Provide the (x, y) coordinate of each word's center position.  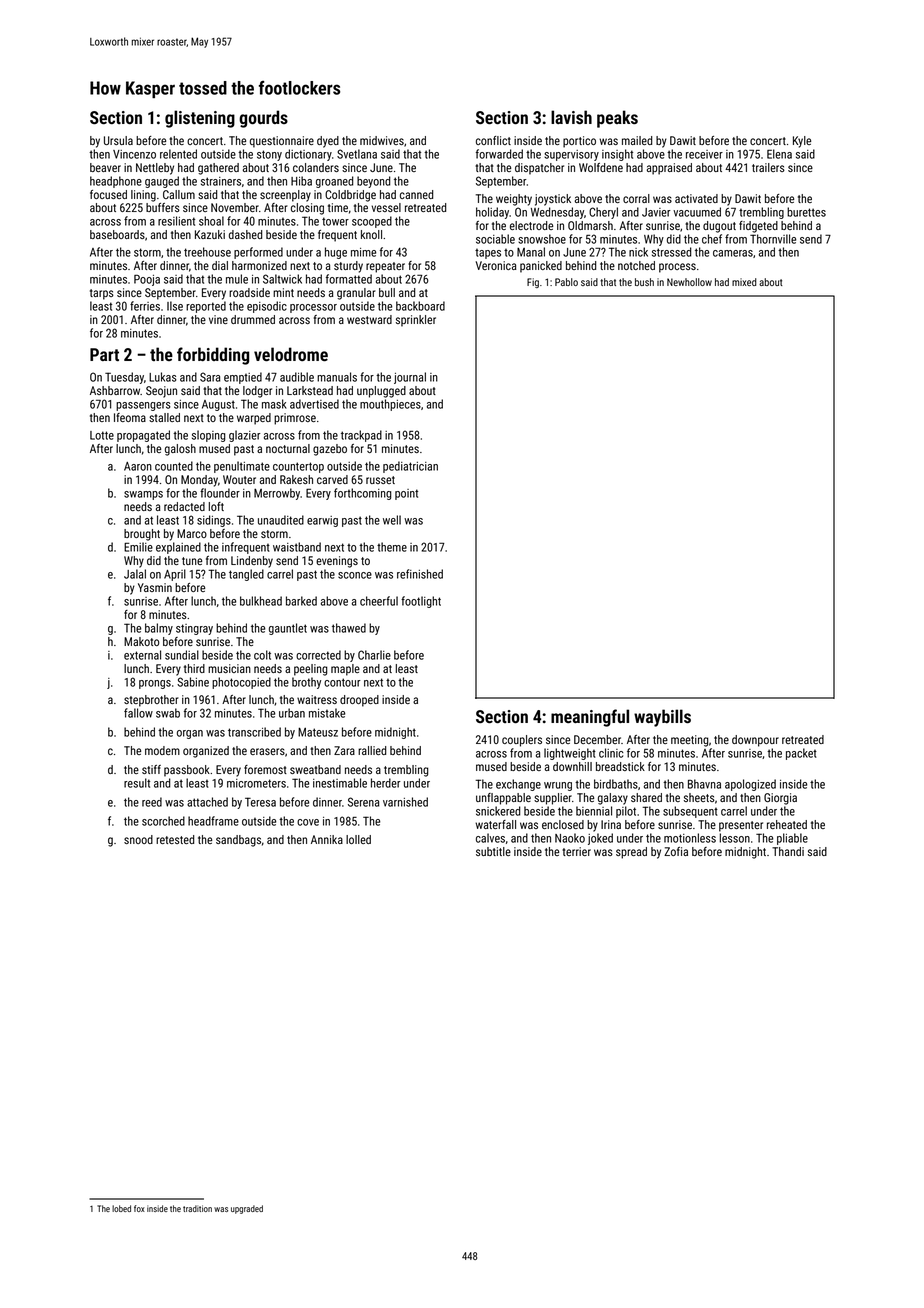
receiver (704, 154)
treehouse (207, 252)
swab (168, 713)
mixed (744, 282)
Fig (533, 283)
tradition (197, 1208)
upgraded (247, 1209)
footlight (421, 602)
